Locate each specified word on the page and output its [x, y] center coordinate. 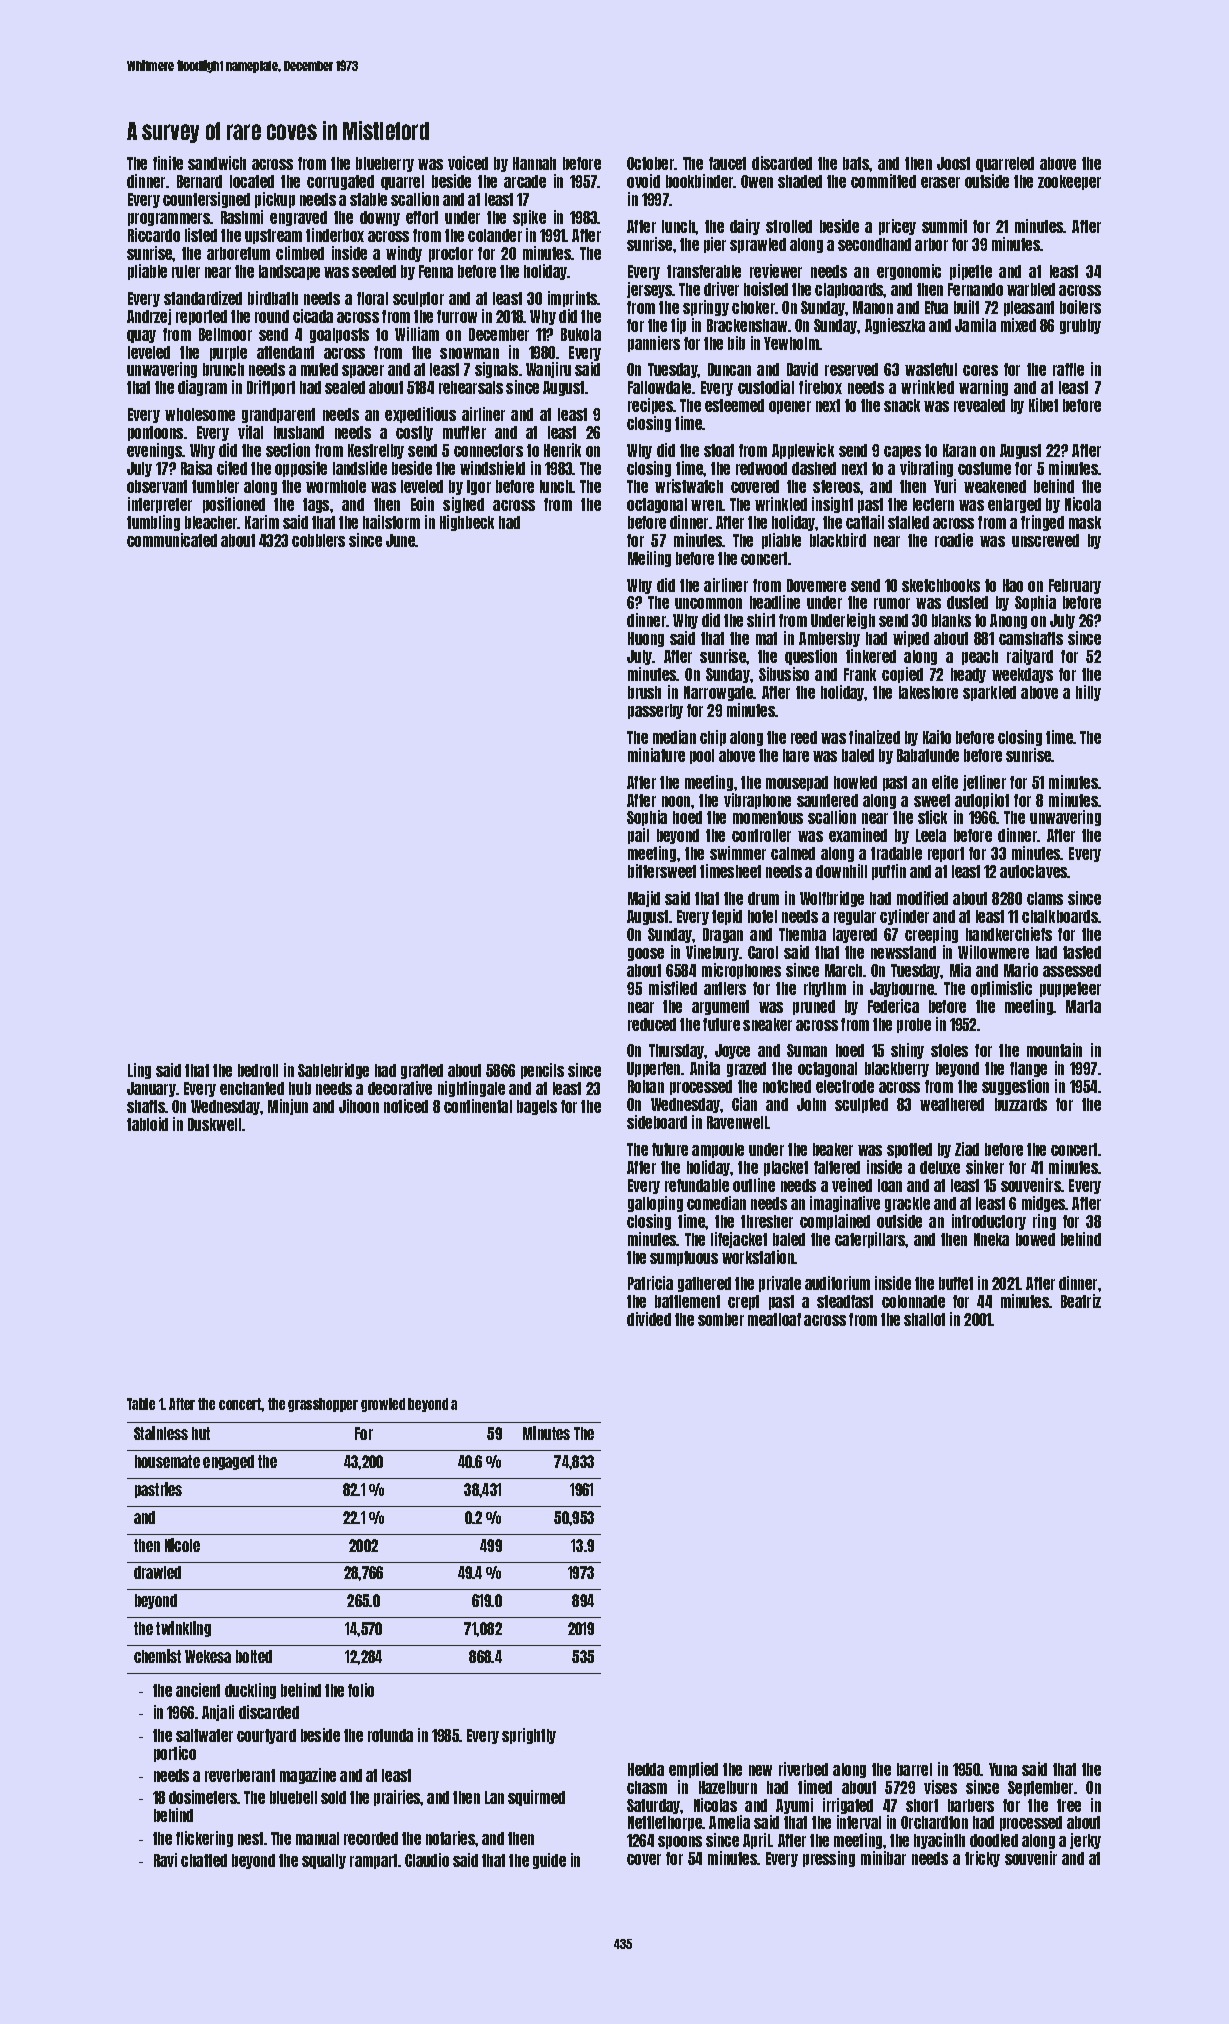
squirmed [536, 1798]
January [151, 1089]
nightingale [471, 1089]
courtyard [266, 1736]
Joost [953, 163]
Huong [646, 639]
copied [902, 675]
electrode [845, 1086]
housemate [167, 1461]
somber [721, 1319]
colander [495, 235]
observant [157, 486]
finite [168, 163]
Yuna [1003, 1769]
